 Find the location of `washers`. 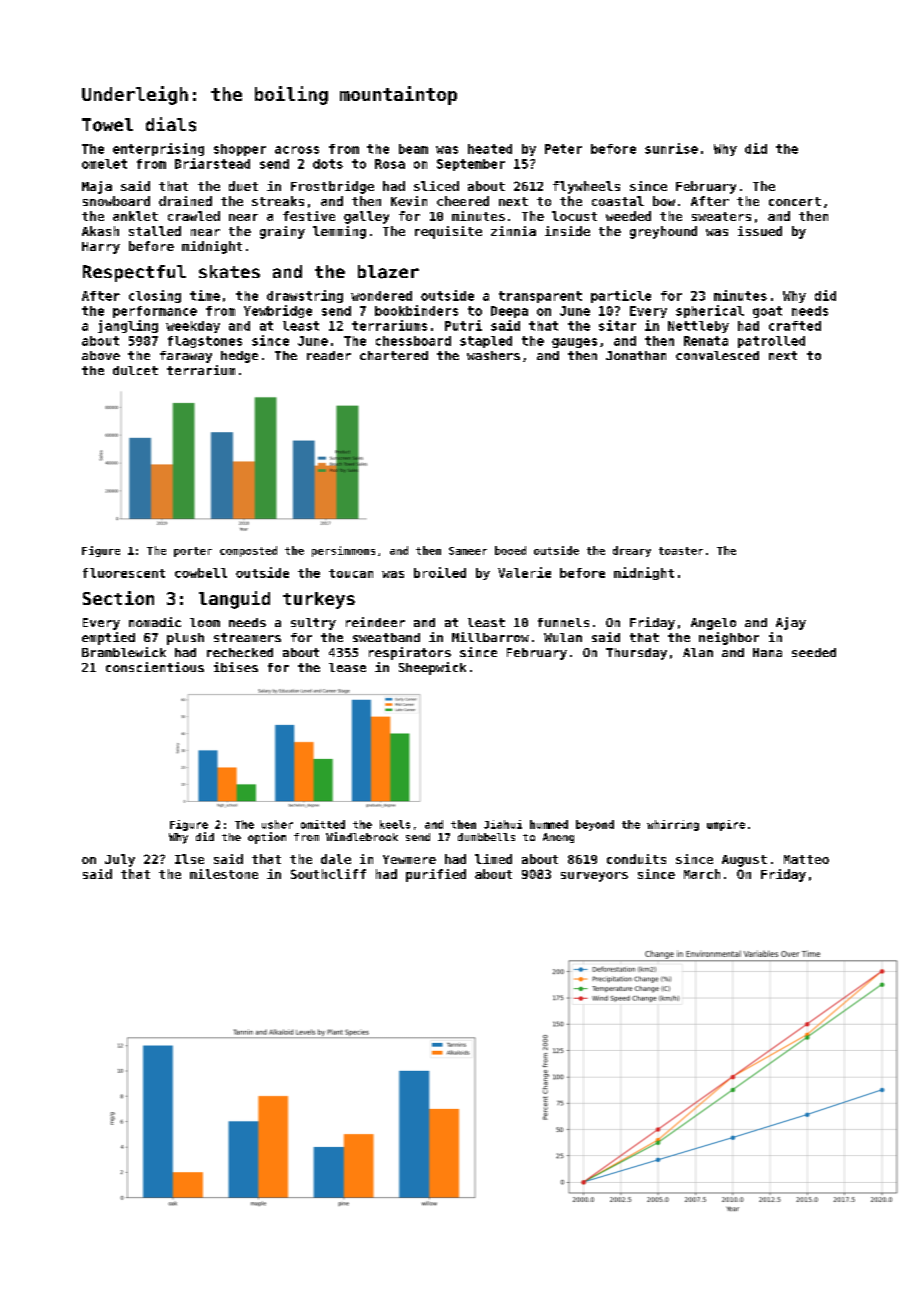

washers is located at coordinates (493, 355).
